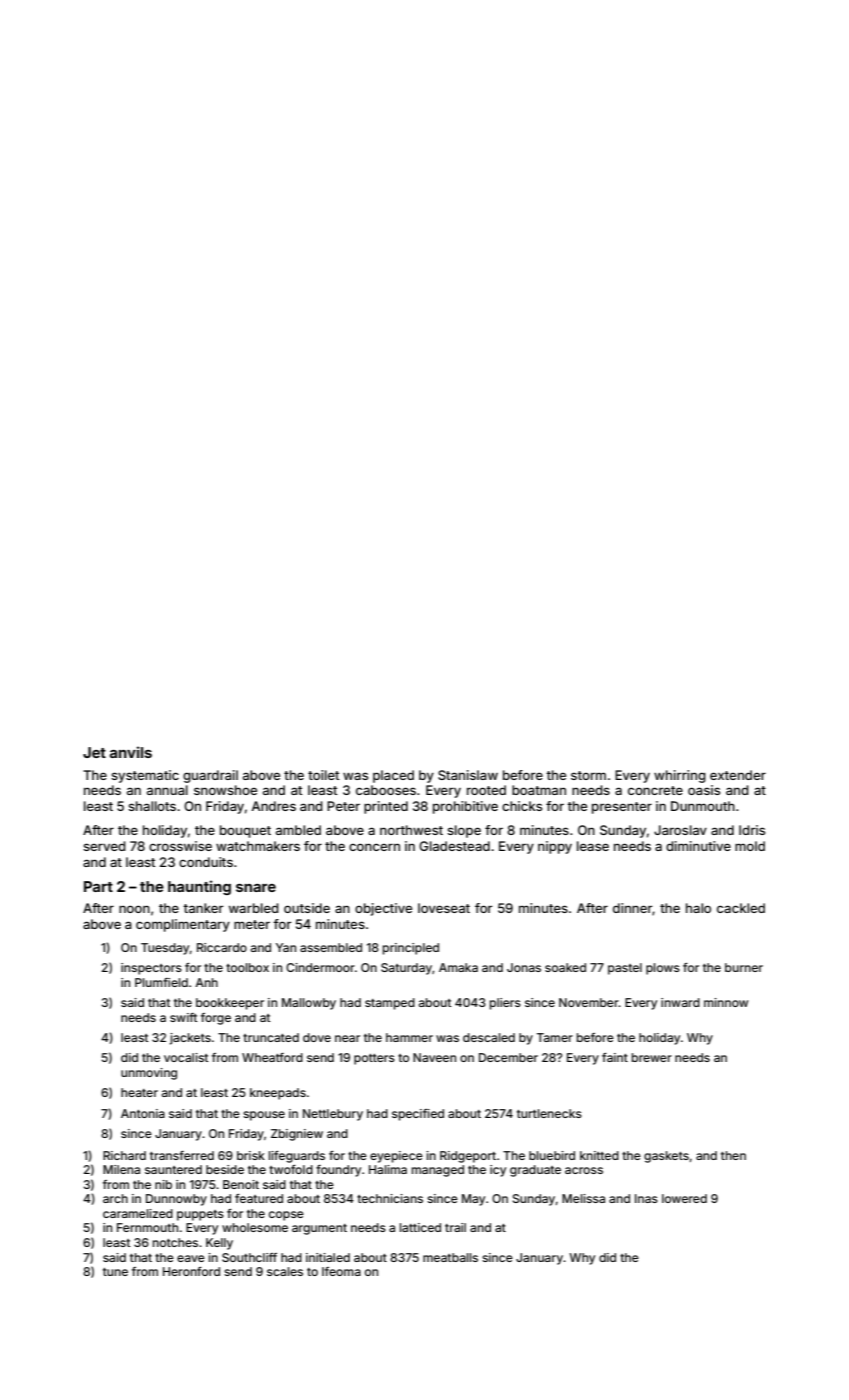 The image size is (849, 1400). Describe the element at coordinates (115, 1272) in the document. I see `tune` at that location.
